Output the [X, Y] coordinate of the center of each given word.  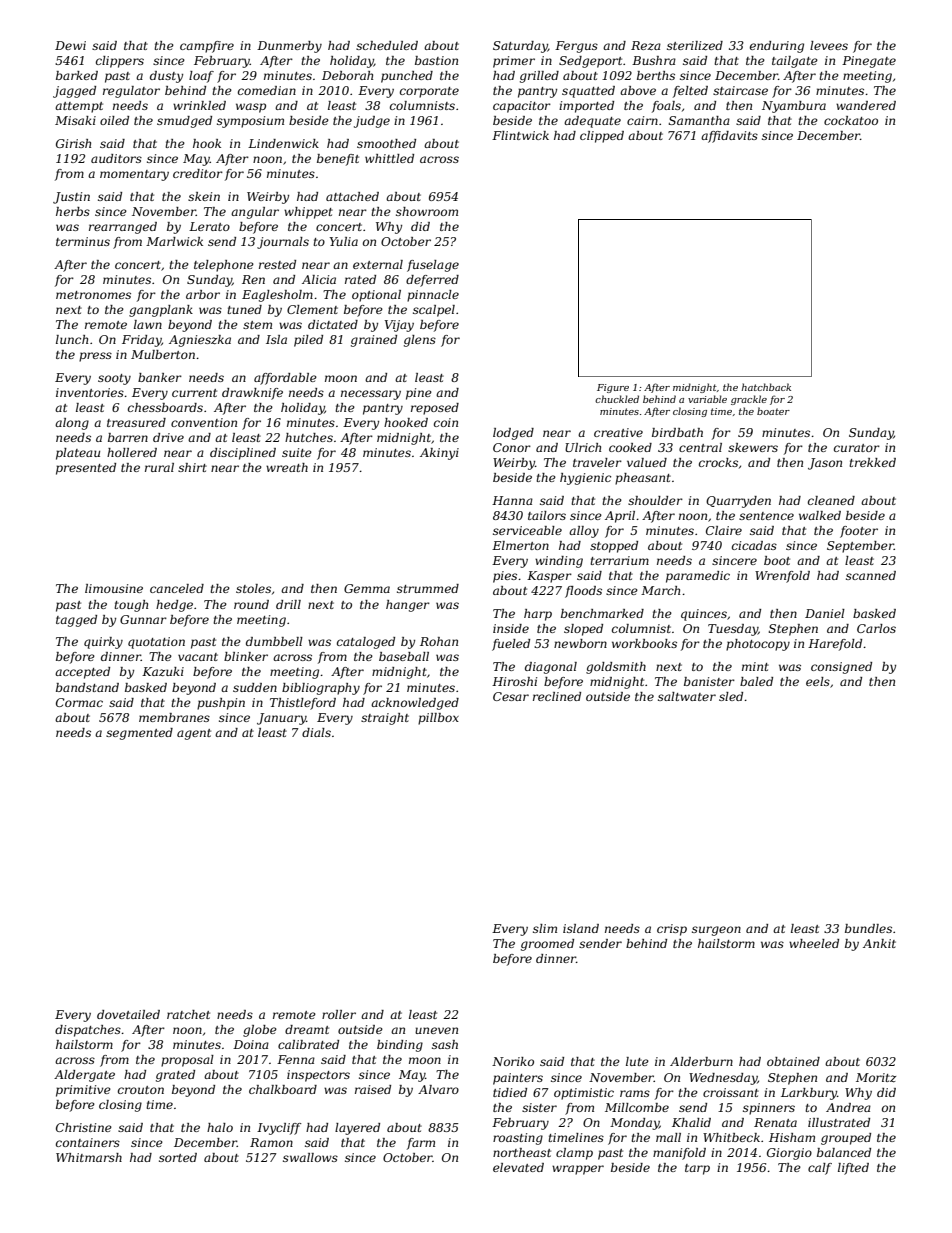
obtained [793, 1061]
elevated [518, 1167]
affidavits [729, 137]
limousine [114, 588]
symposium [250, 122]
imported [586, 107]
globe [260, 1031]
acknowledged [415, 704]
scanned [871, 575]
